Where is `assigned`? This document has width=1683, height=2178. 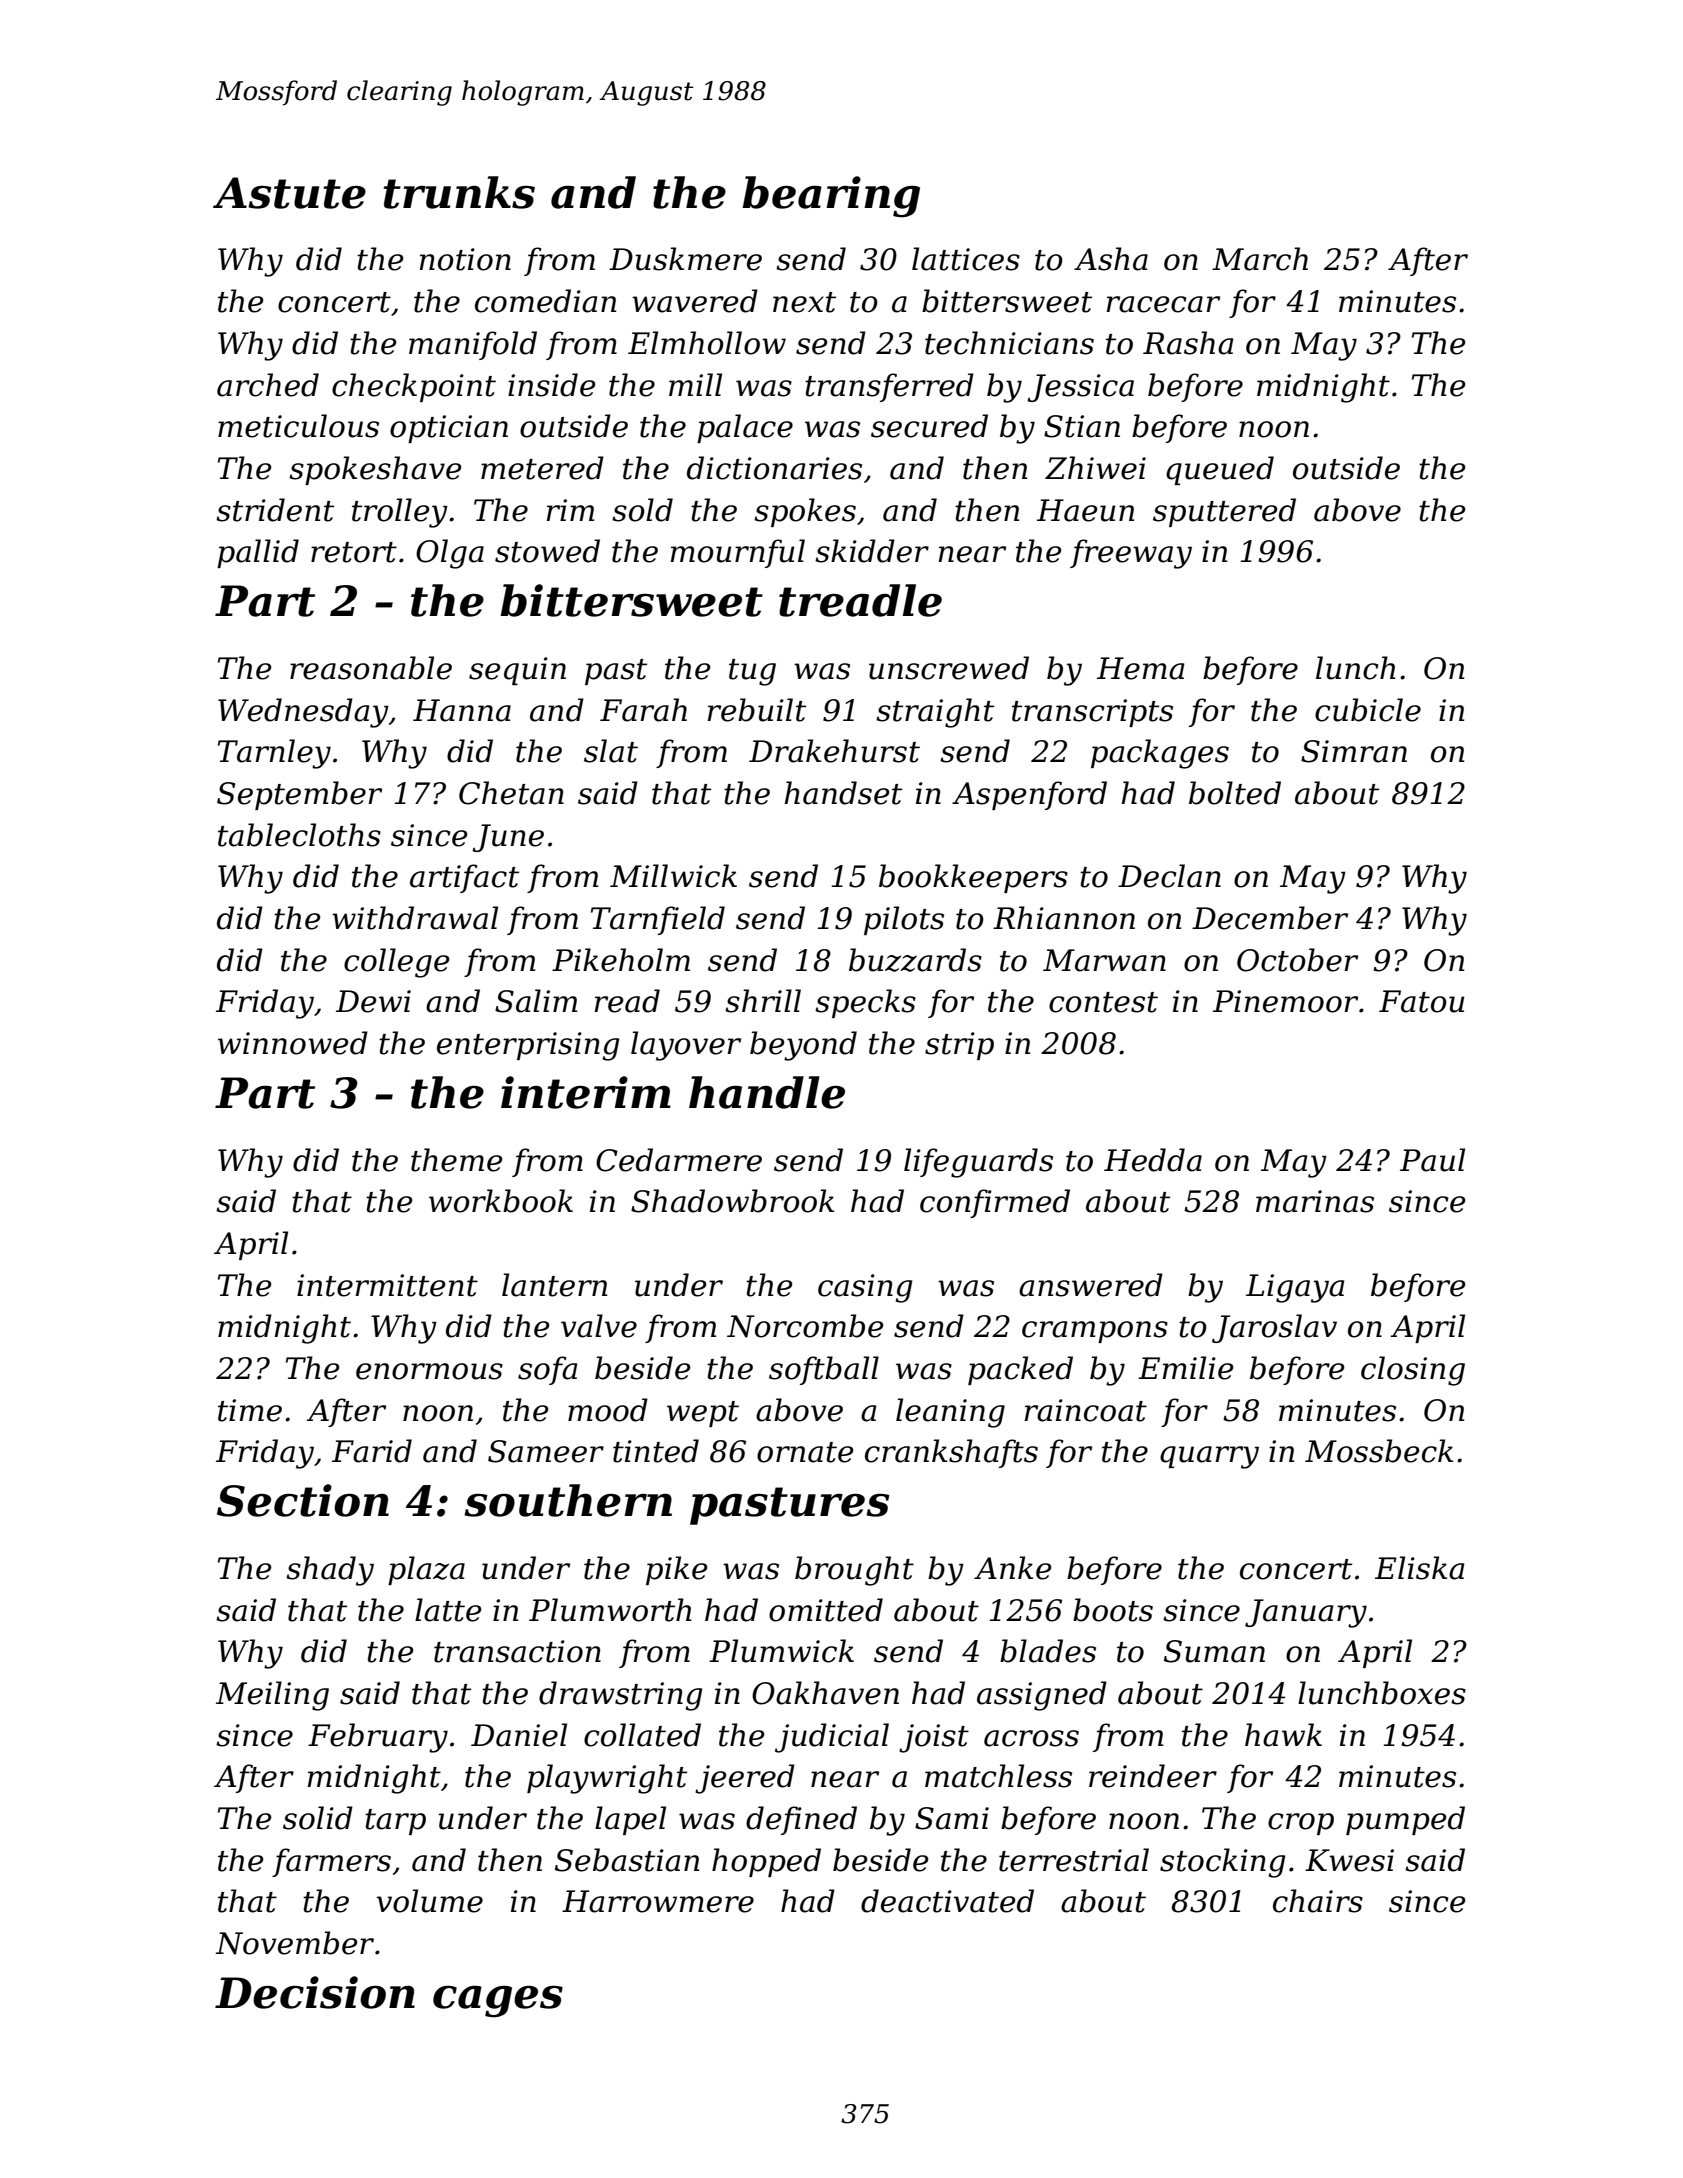 assigned is located at coordinates (1042, 1696).
